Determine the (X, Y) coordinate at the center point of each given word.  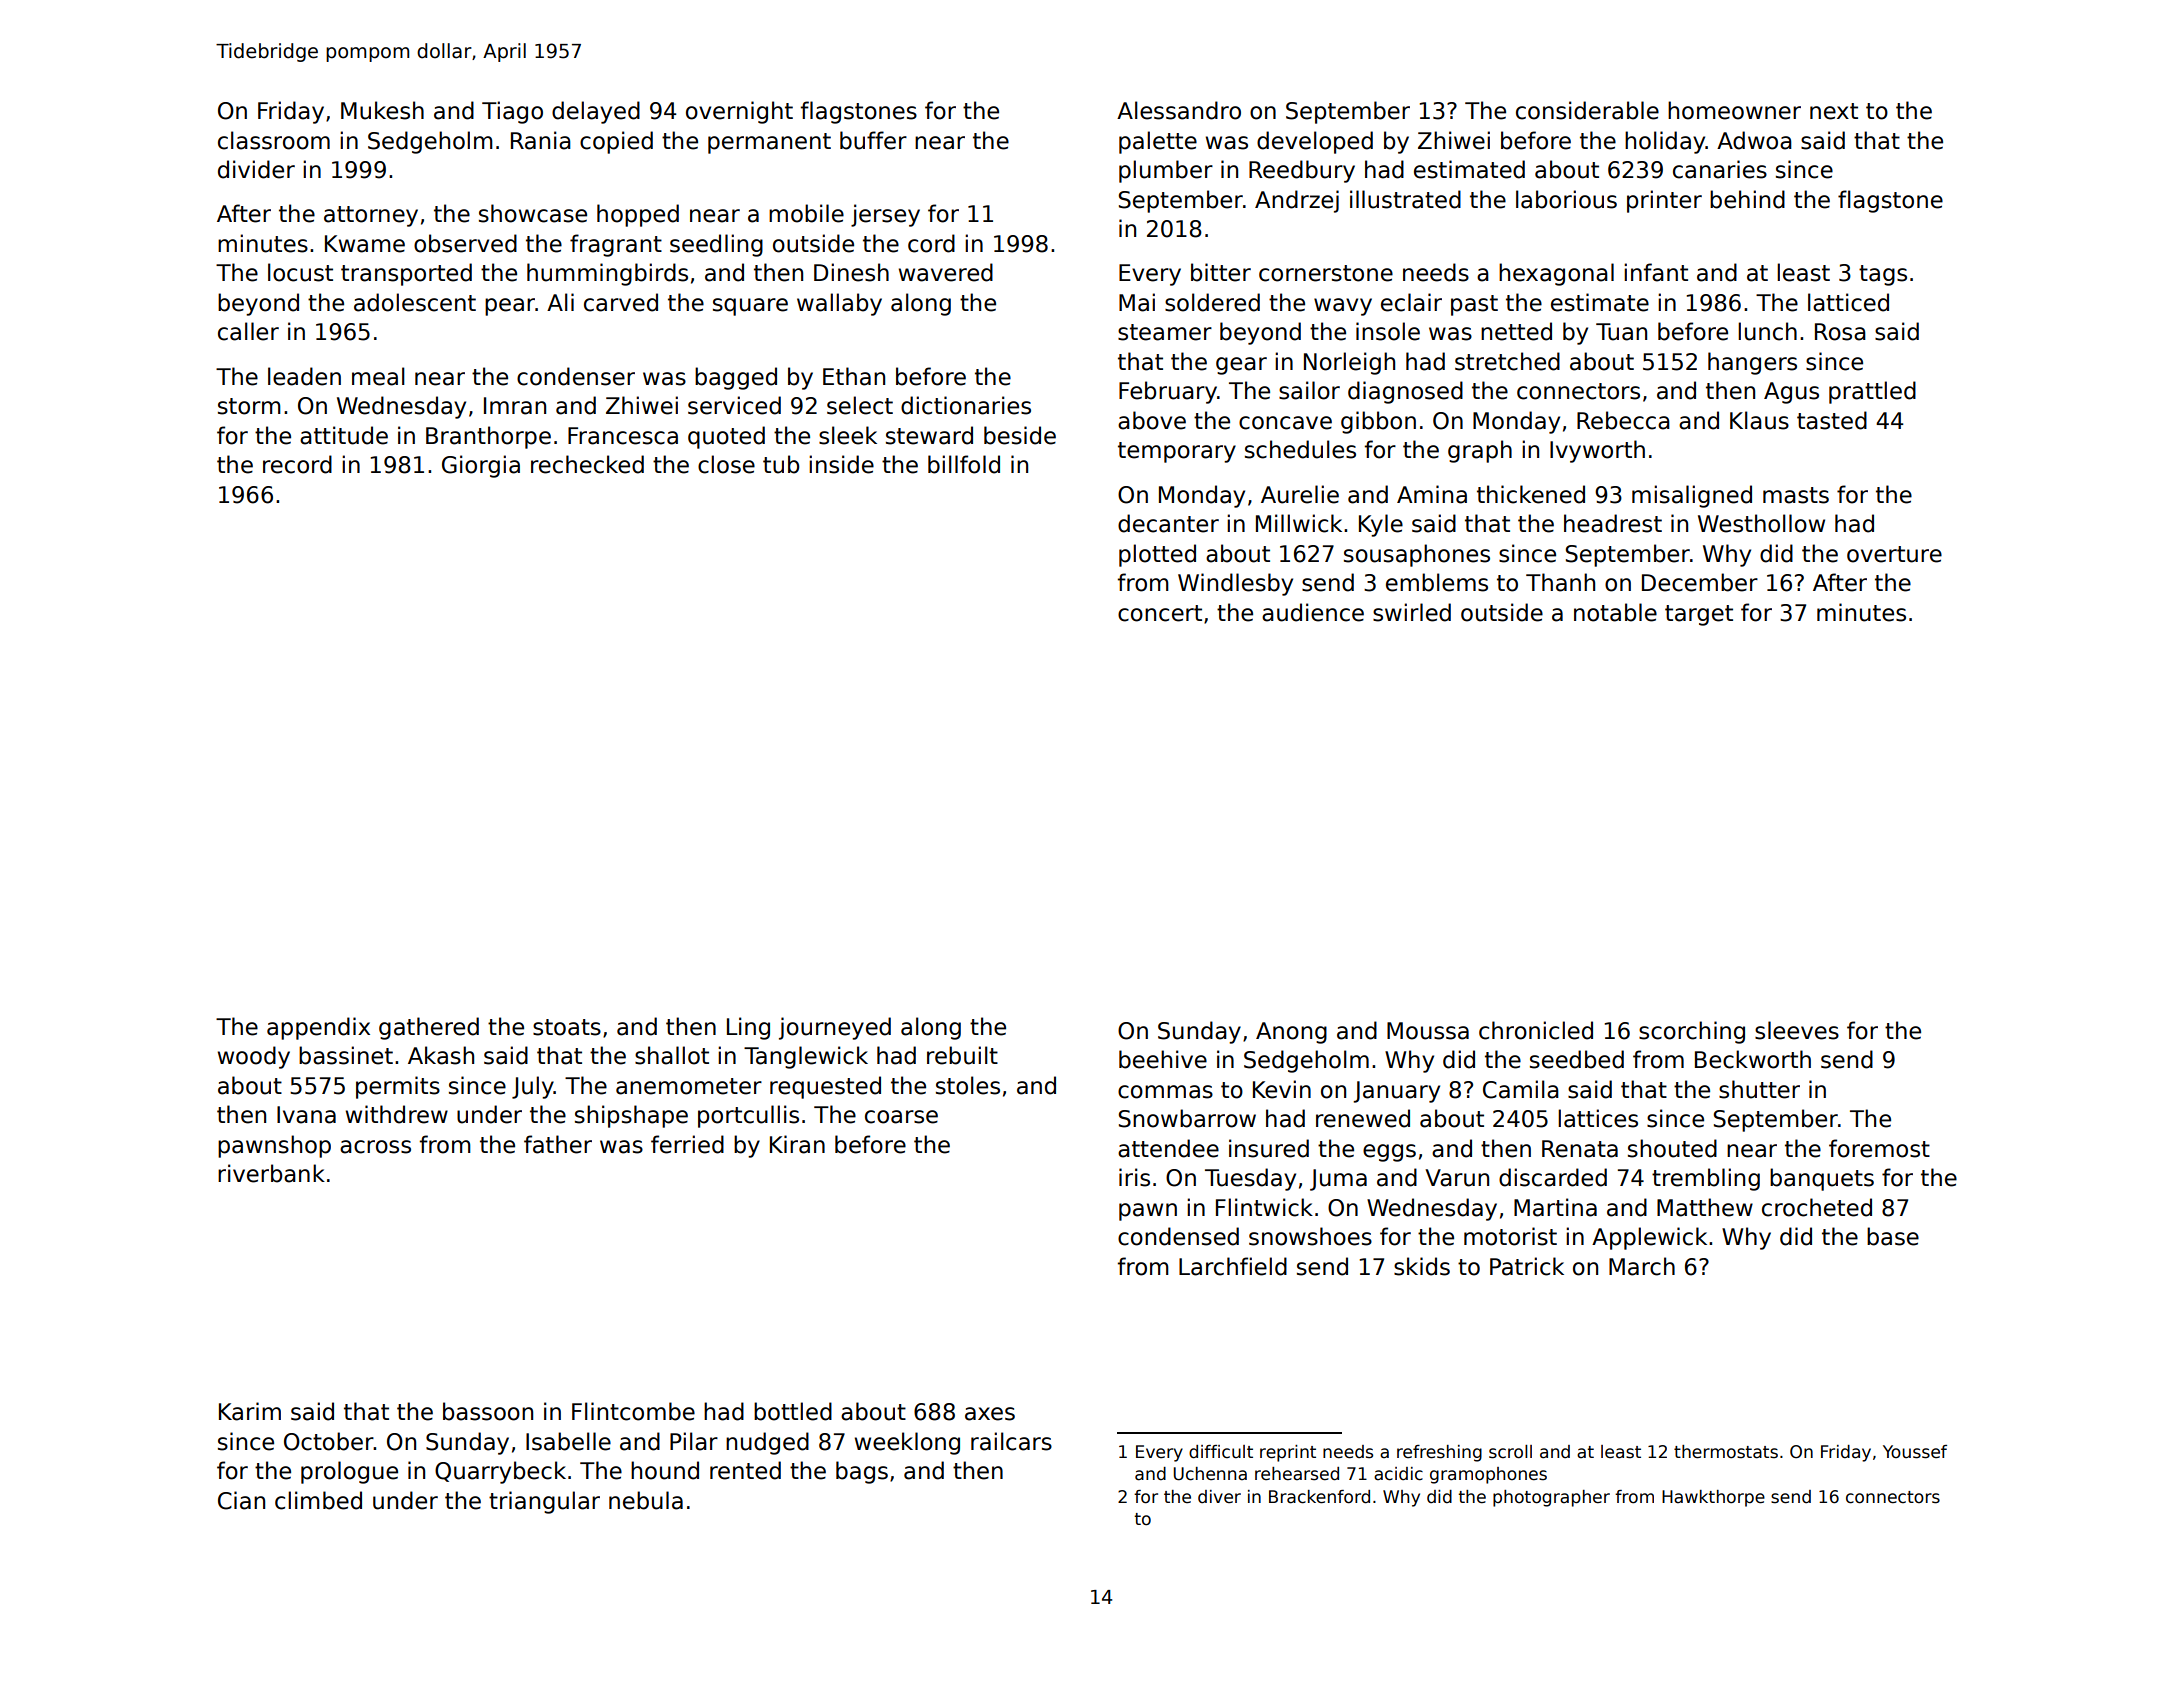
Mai (1137, 302)
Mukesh (382, 110)
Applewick (1649, 1238)
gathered (429, 1028)
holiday (1665, 142)
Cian (241, 1500)
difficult (1221, 1452)
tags (1883, 275)
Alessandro (1179, 110)
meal (378, 376)
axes (990, 1414)
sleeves (1797, 1030)
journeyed (835, 1028)
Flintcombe (633, 1411)
